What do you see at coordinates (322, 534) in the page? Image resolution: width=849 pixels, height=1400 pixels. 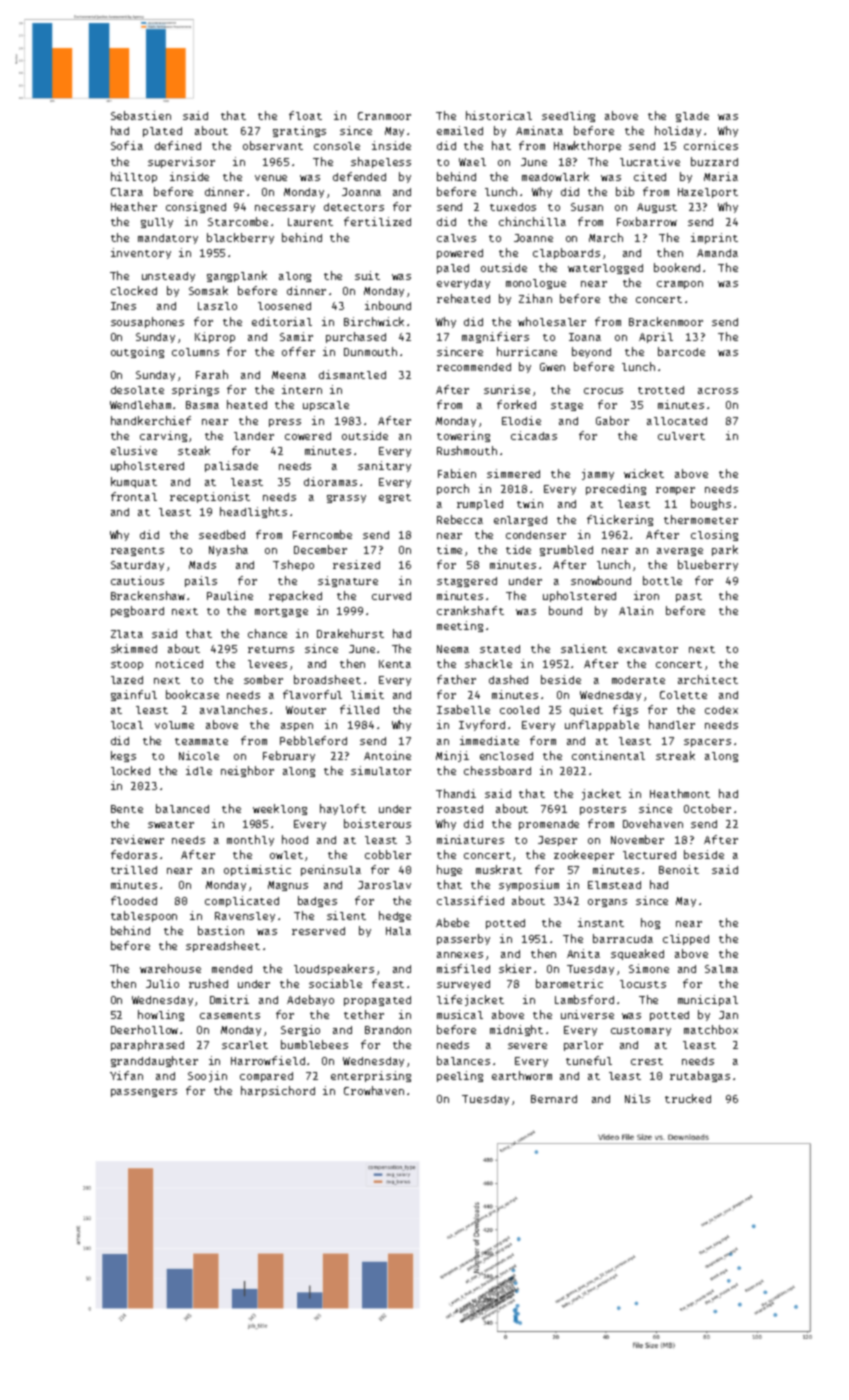 I see `Ferncombe` at bounding box center [322, 534].
